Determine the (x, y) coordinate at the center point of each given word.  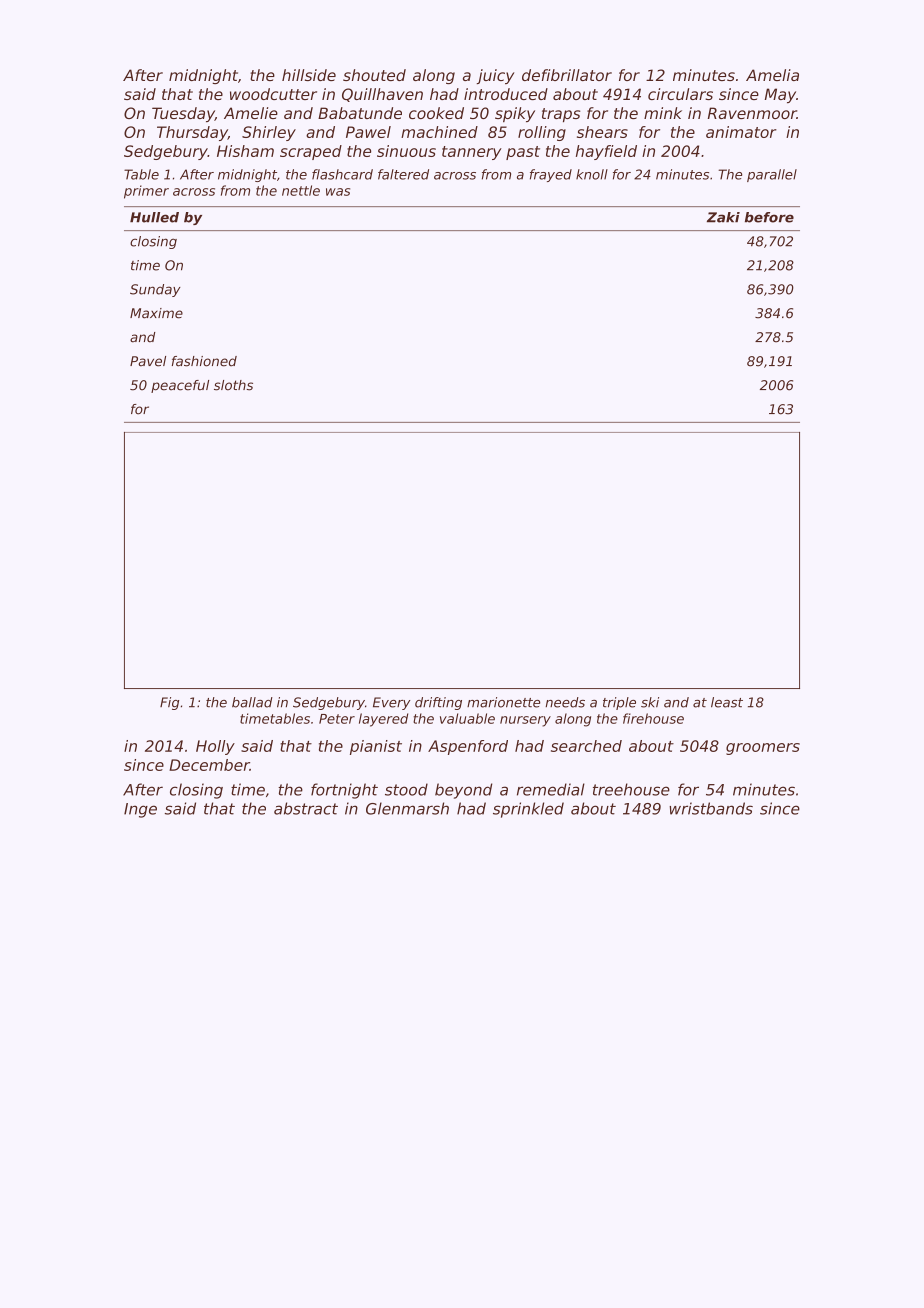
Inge (140, 810)
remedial (551, 789)
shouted (374, 75)
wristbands (711, 808)
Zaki (723, 217)
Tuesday (183, 114)
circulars (680, 94)
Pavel (148, 361)
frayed (551, 175)
